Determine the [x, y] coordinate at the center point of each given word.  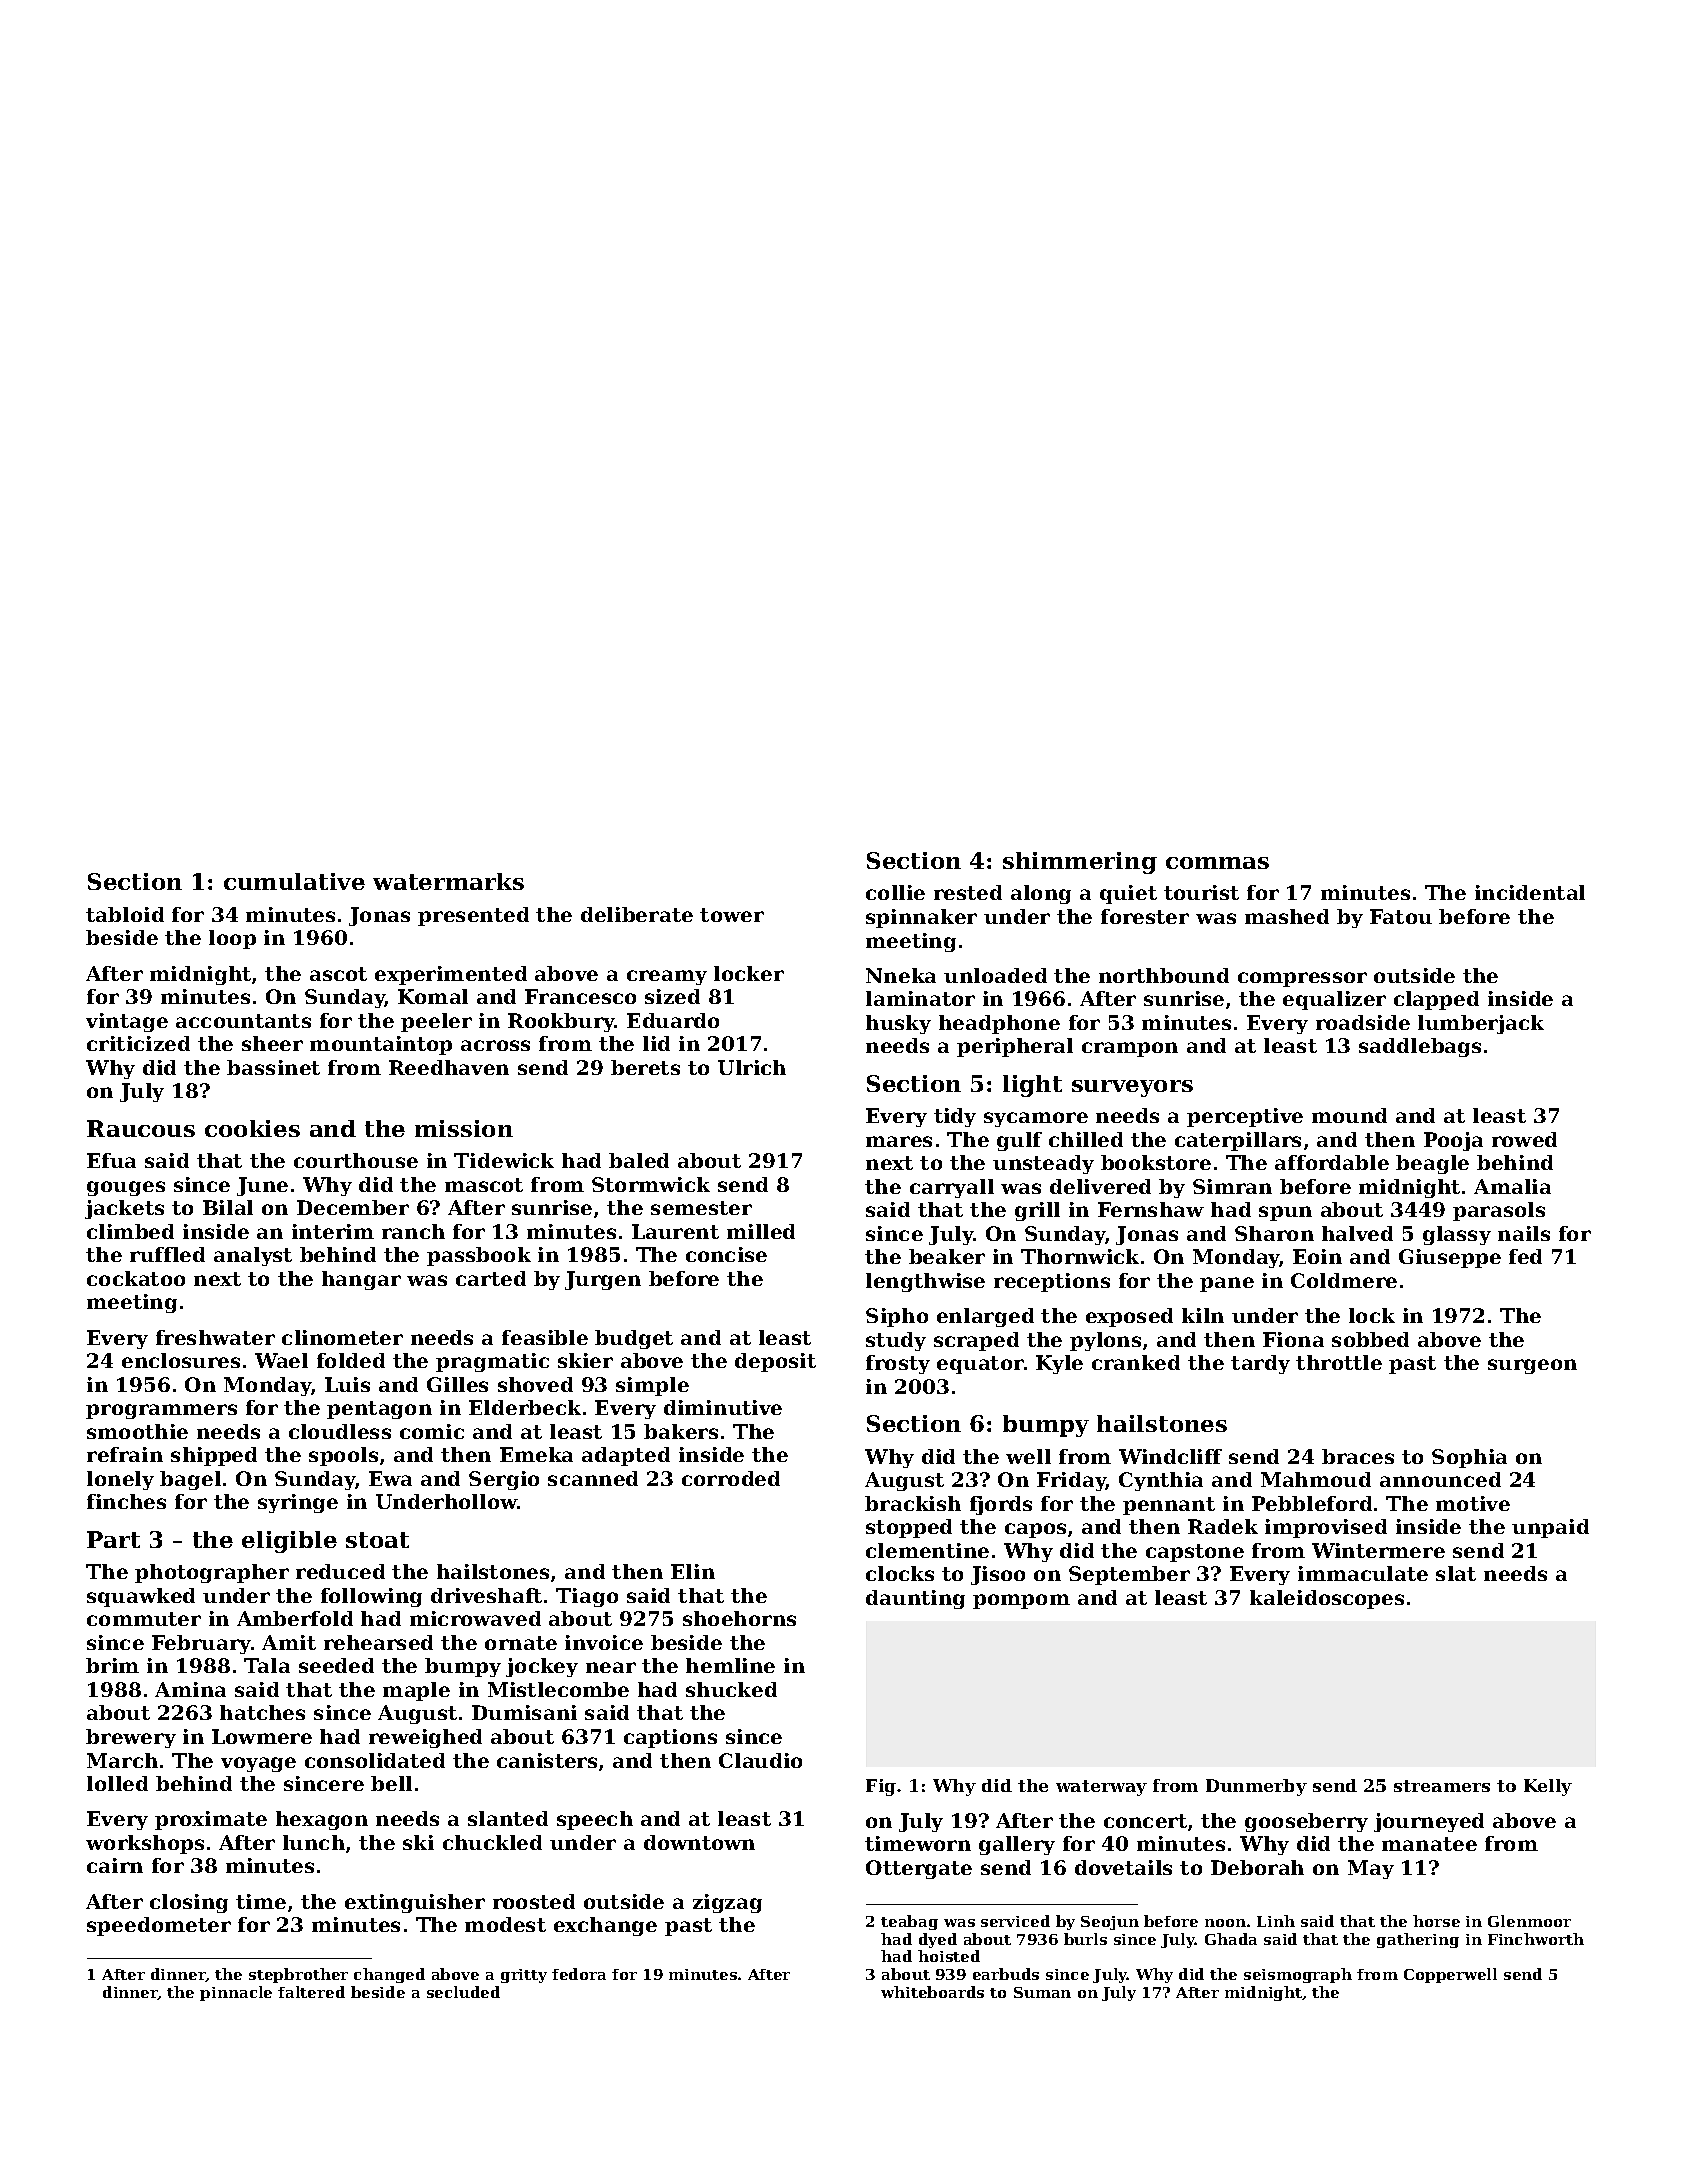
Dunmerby [1256, 1787]
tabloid [125, 914]
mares [899, 1141]
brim [112, 1665]
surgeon [1532, 1366]
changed [389, 1975]
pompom [1021, 1601]
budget [634, 1339]
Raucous [141, 1128]
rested [968, 892]
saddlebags [1420, 1047]
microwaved [475, 1618]
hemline [730, 1665]
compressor [1302, 979]
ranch [413, 1231]
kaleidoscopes [1327, 1599]
